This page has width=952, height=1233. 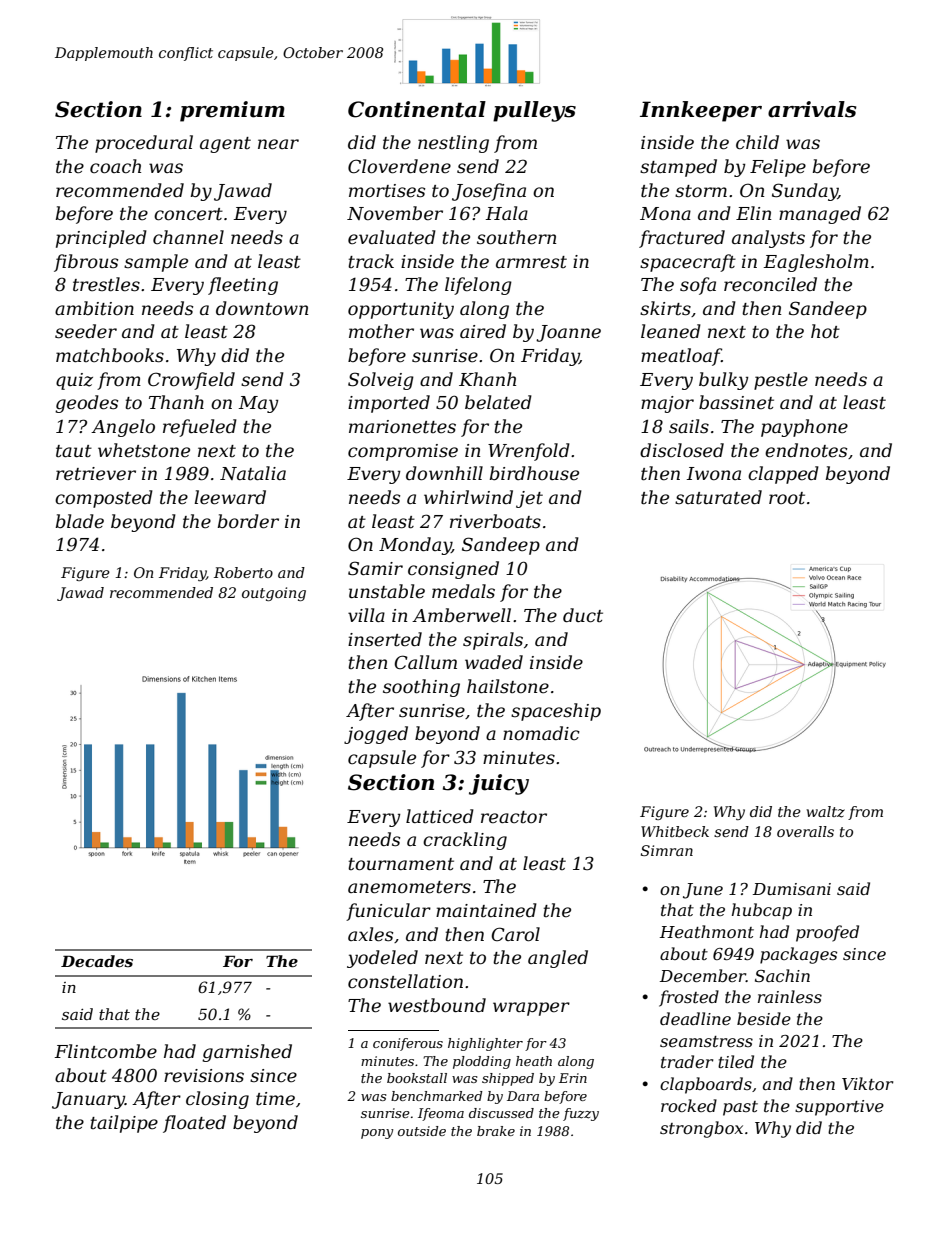 What do you see at coordinates (783, 475) in the page?
I see `clapped` at bounding box center [783, 475].
